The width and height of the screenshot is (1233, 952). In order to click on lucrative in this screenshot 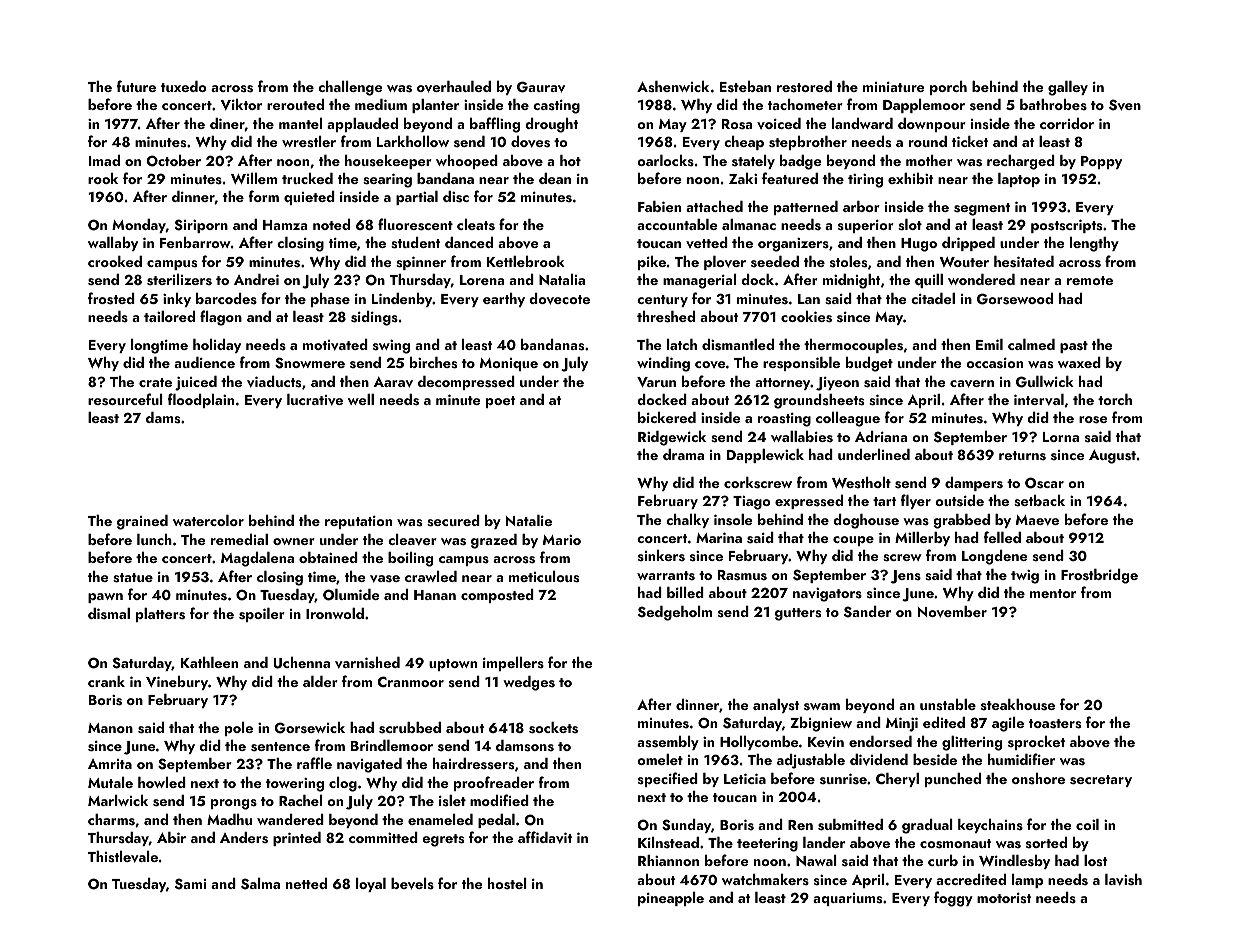, I will do `click(315, 400)`.
